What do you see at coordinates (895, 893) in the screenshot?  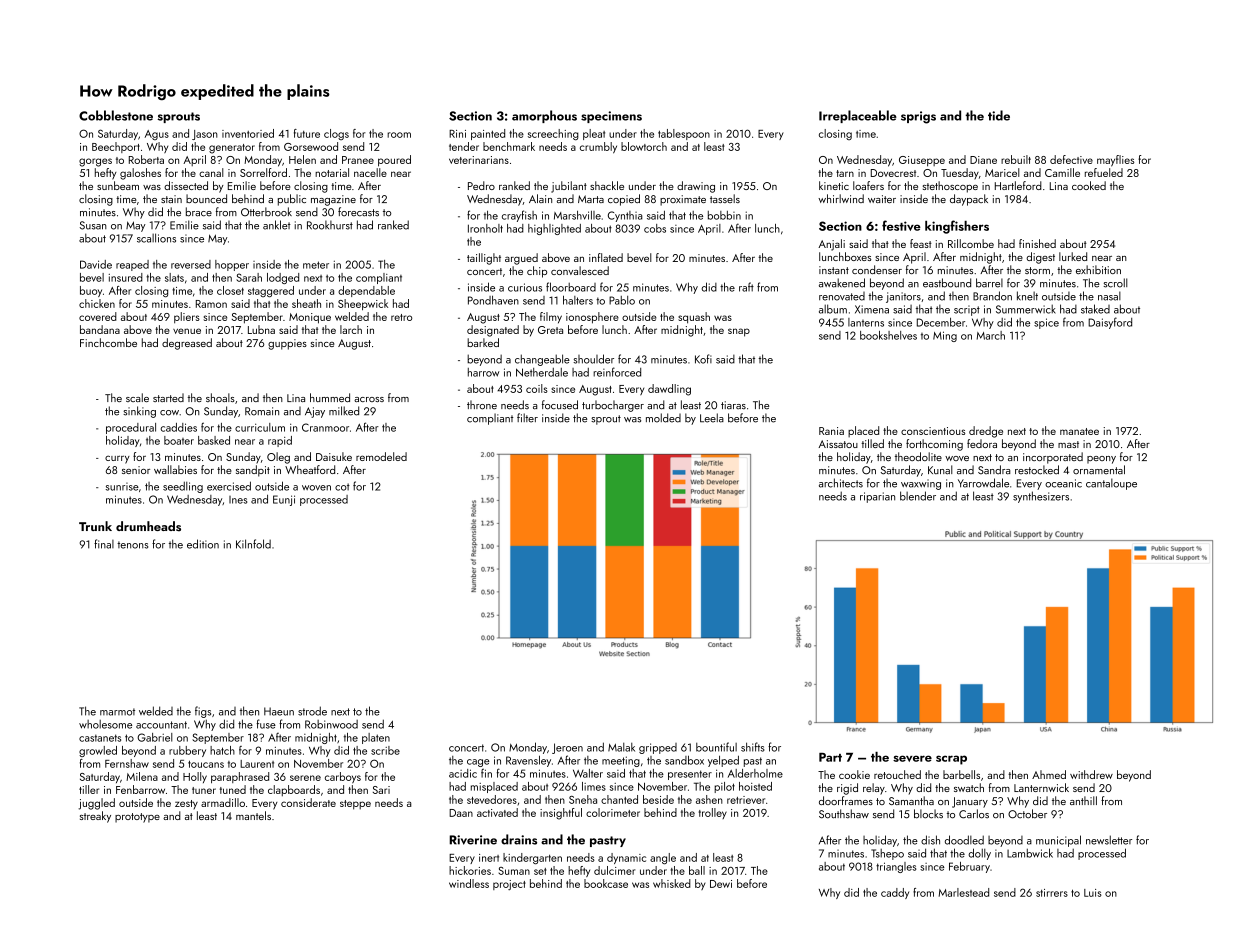 I see `caddy` at bounding box center [895, 893].
